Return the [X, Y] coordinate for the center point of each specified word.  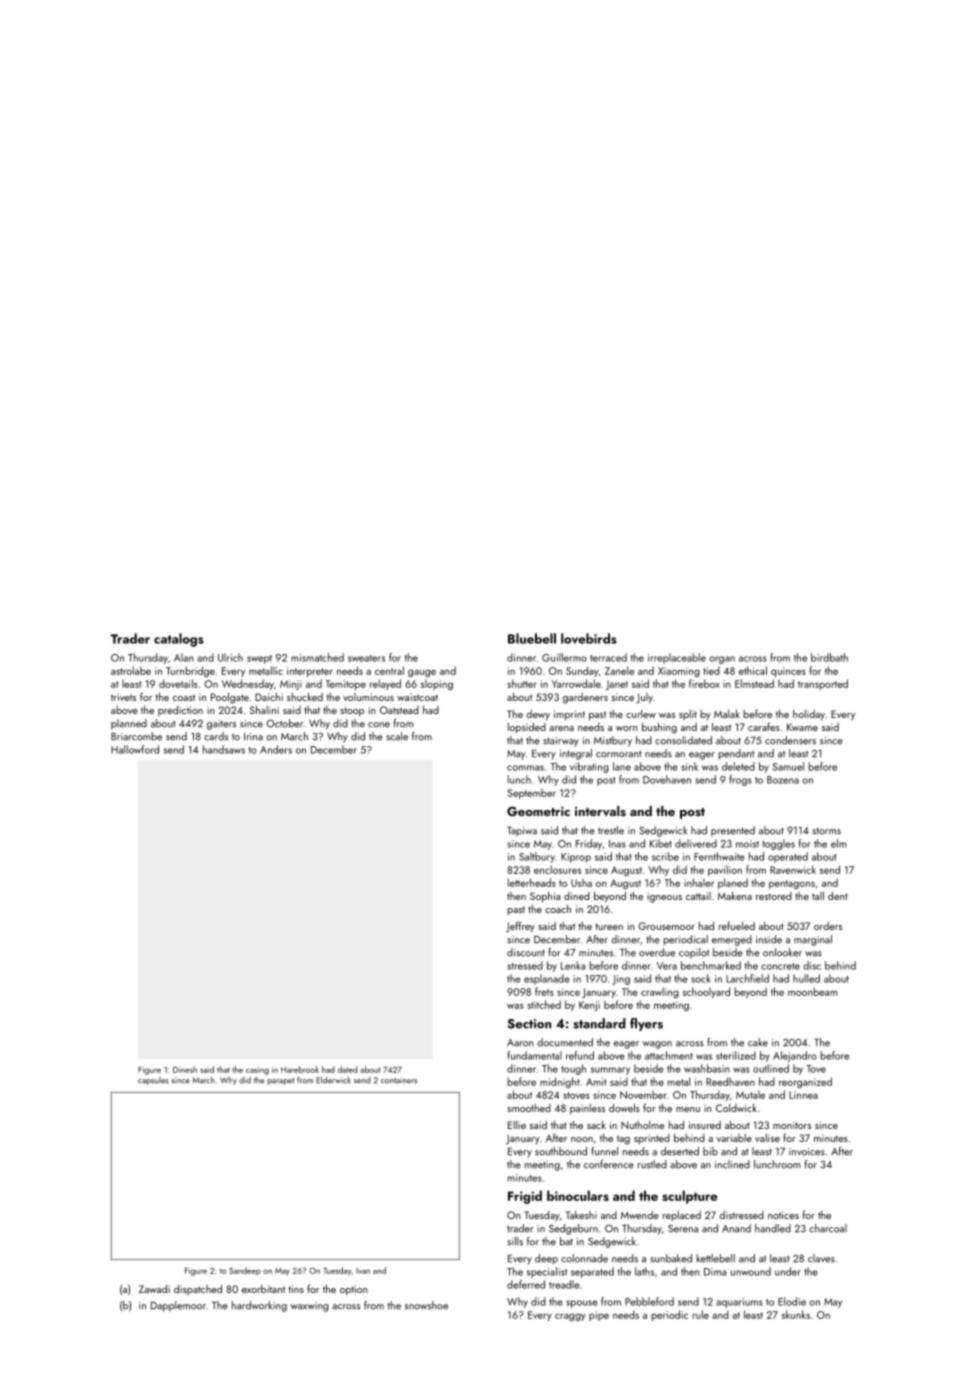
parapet [281, 1081]
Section [529, 1024]
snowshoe [426, 1305]
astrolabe [131, 670]
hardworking [259, 1306]
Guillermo [564, 657]
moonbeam [813, 991]
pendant [736, 754]
